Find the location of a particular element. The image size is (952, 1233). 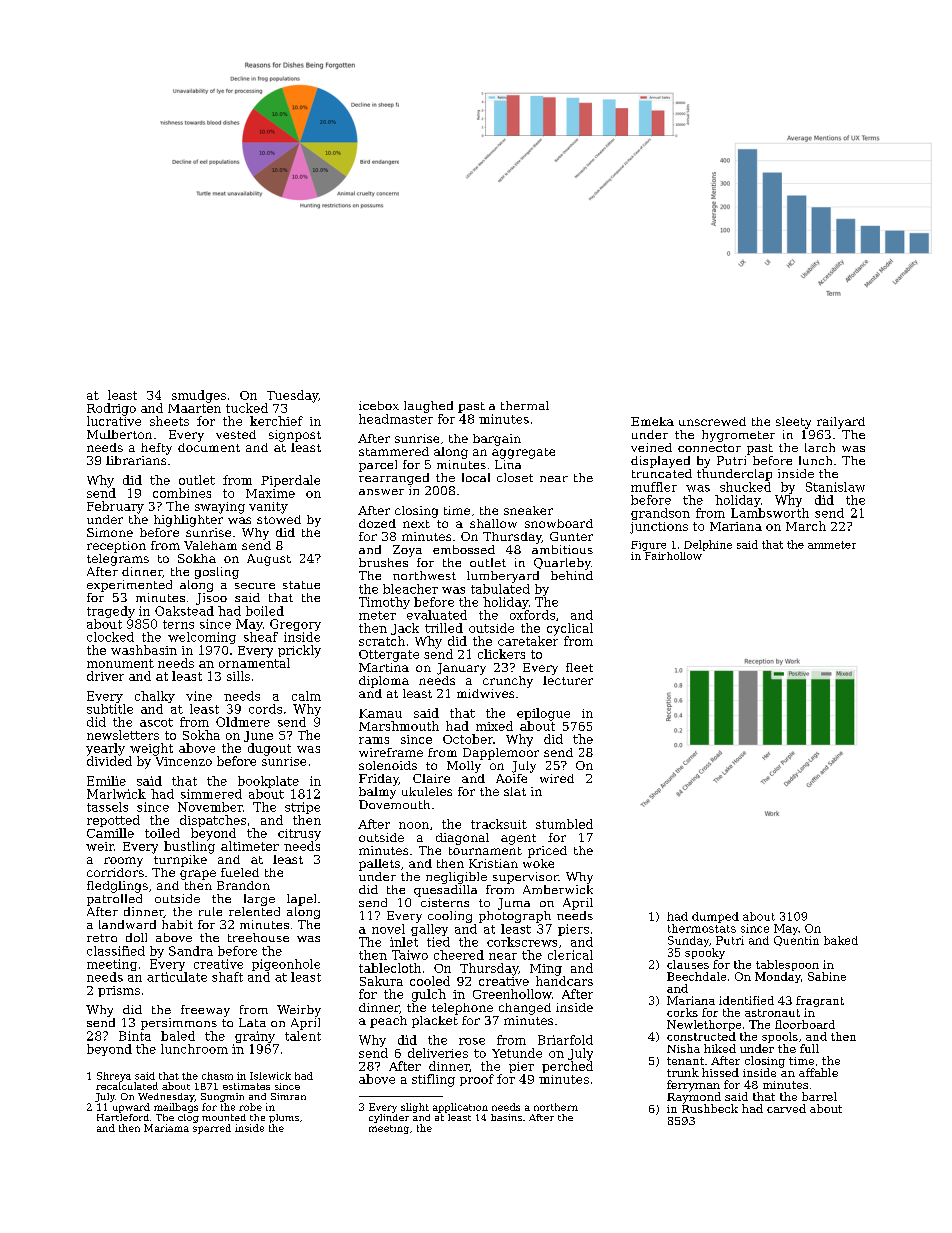

dozed is located at coordinates (377, 523).
